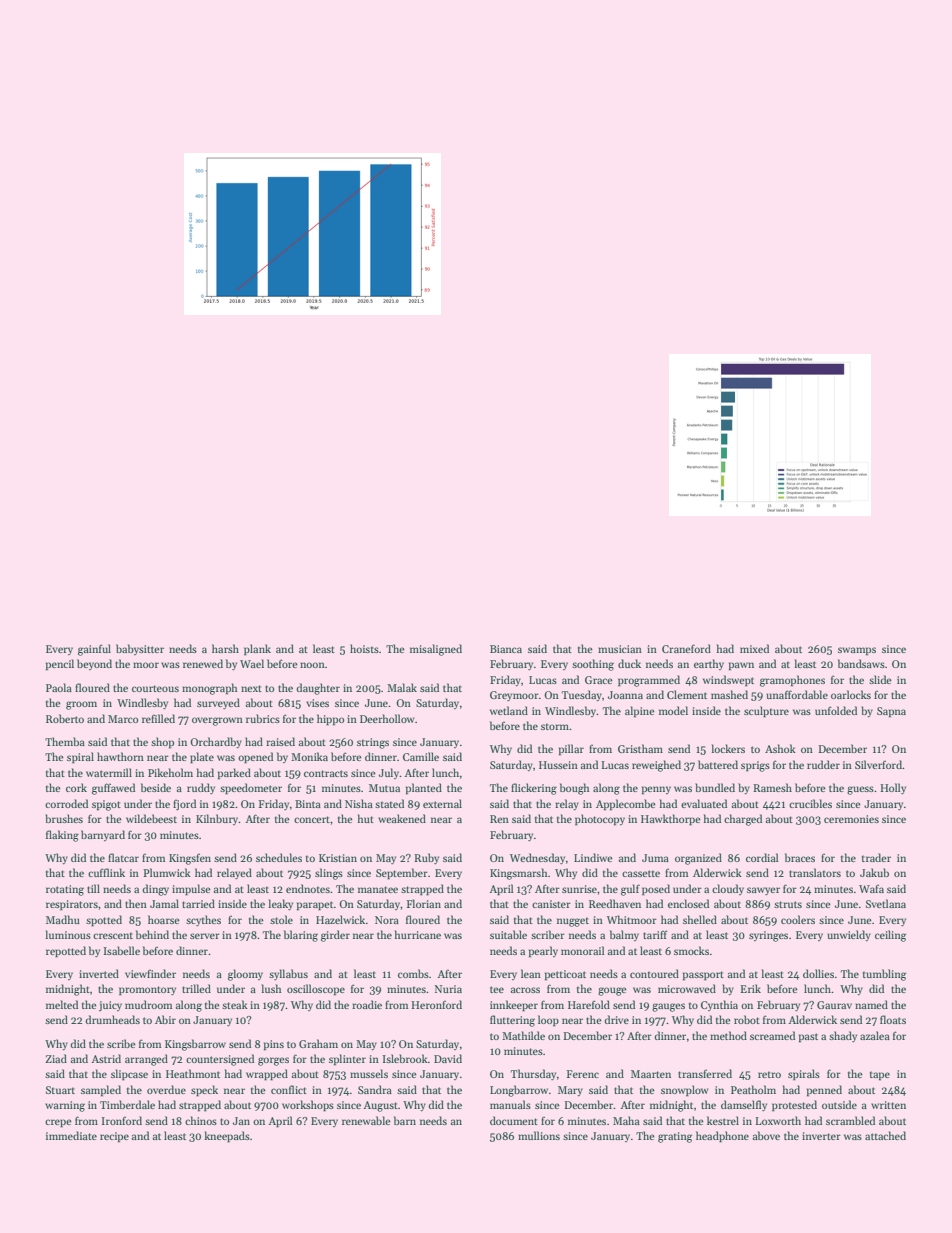  I want to click on recipe, so click(114, 1137).
